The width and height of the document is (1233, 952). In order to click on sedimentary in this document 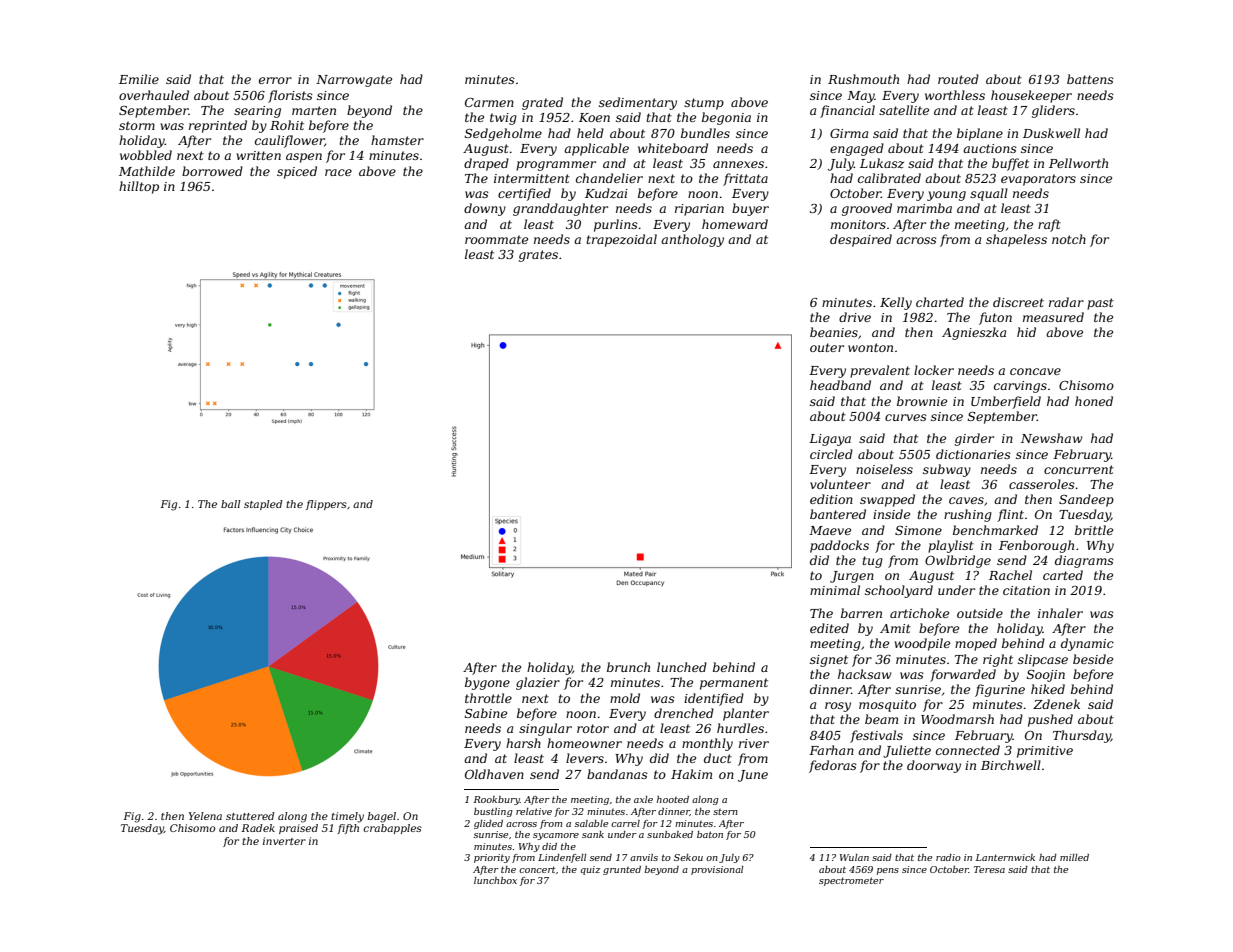, I will do `click(638, 103)`.
